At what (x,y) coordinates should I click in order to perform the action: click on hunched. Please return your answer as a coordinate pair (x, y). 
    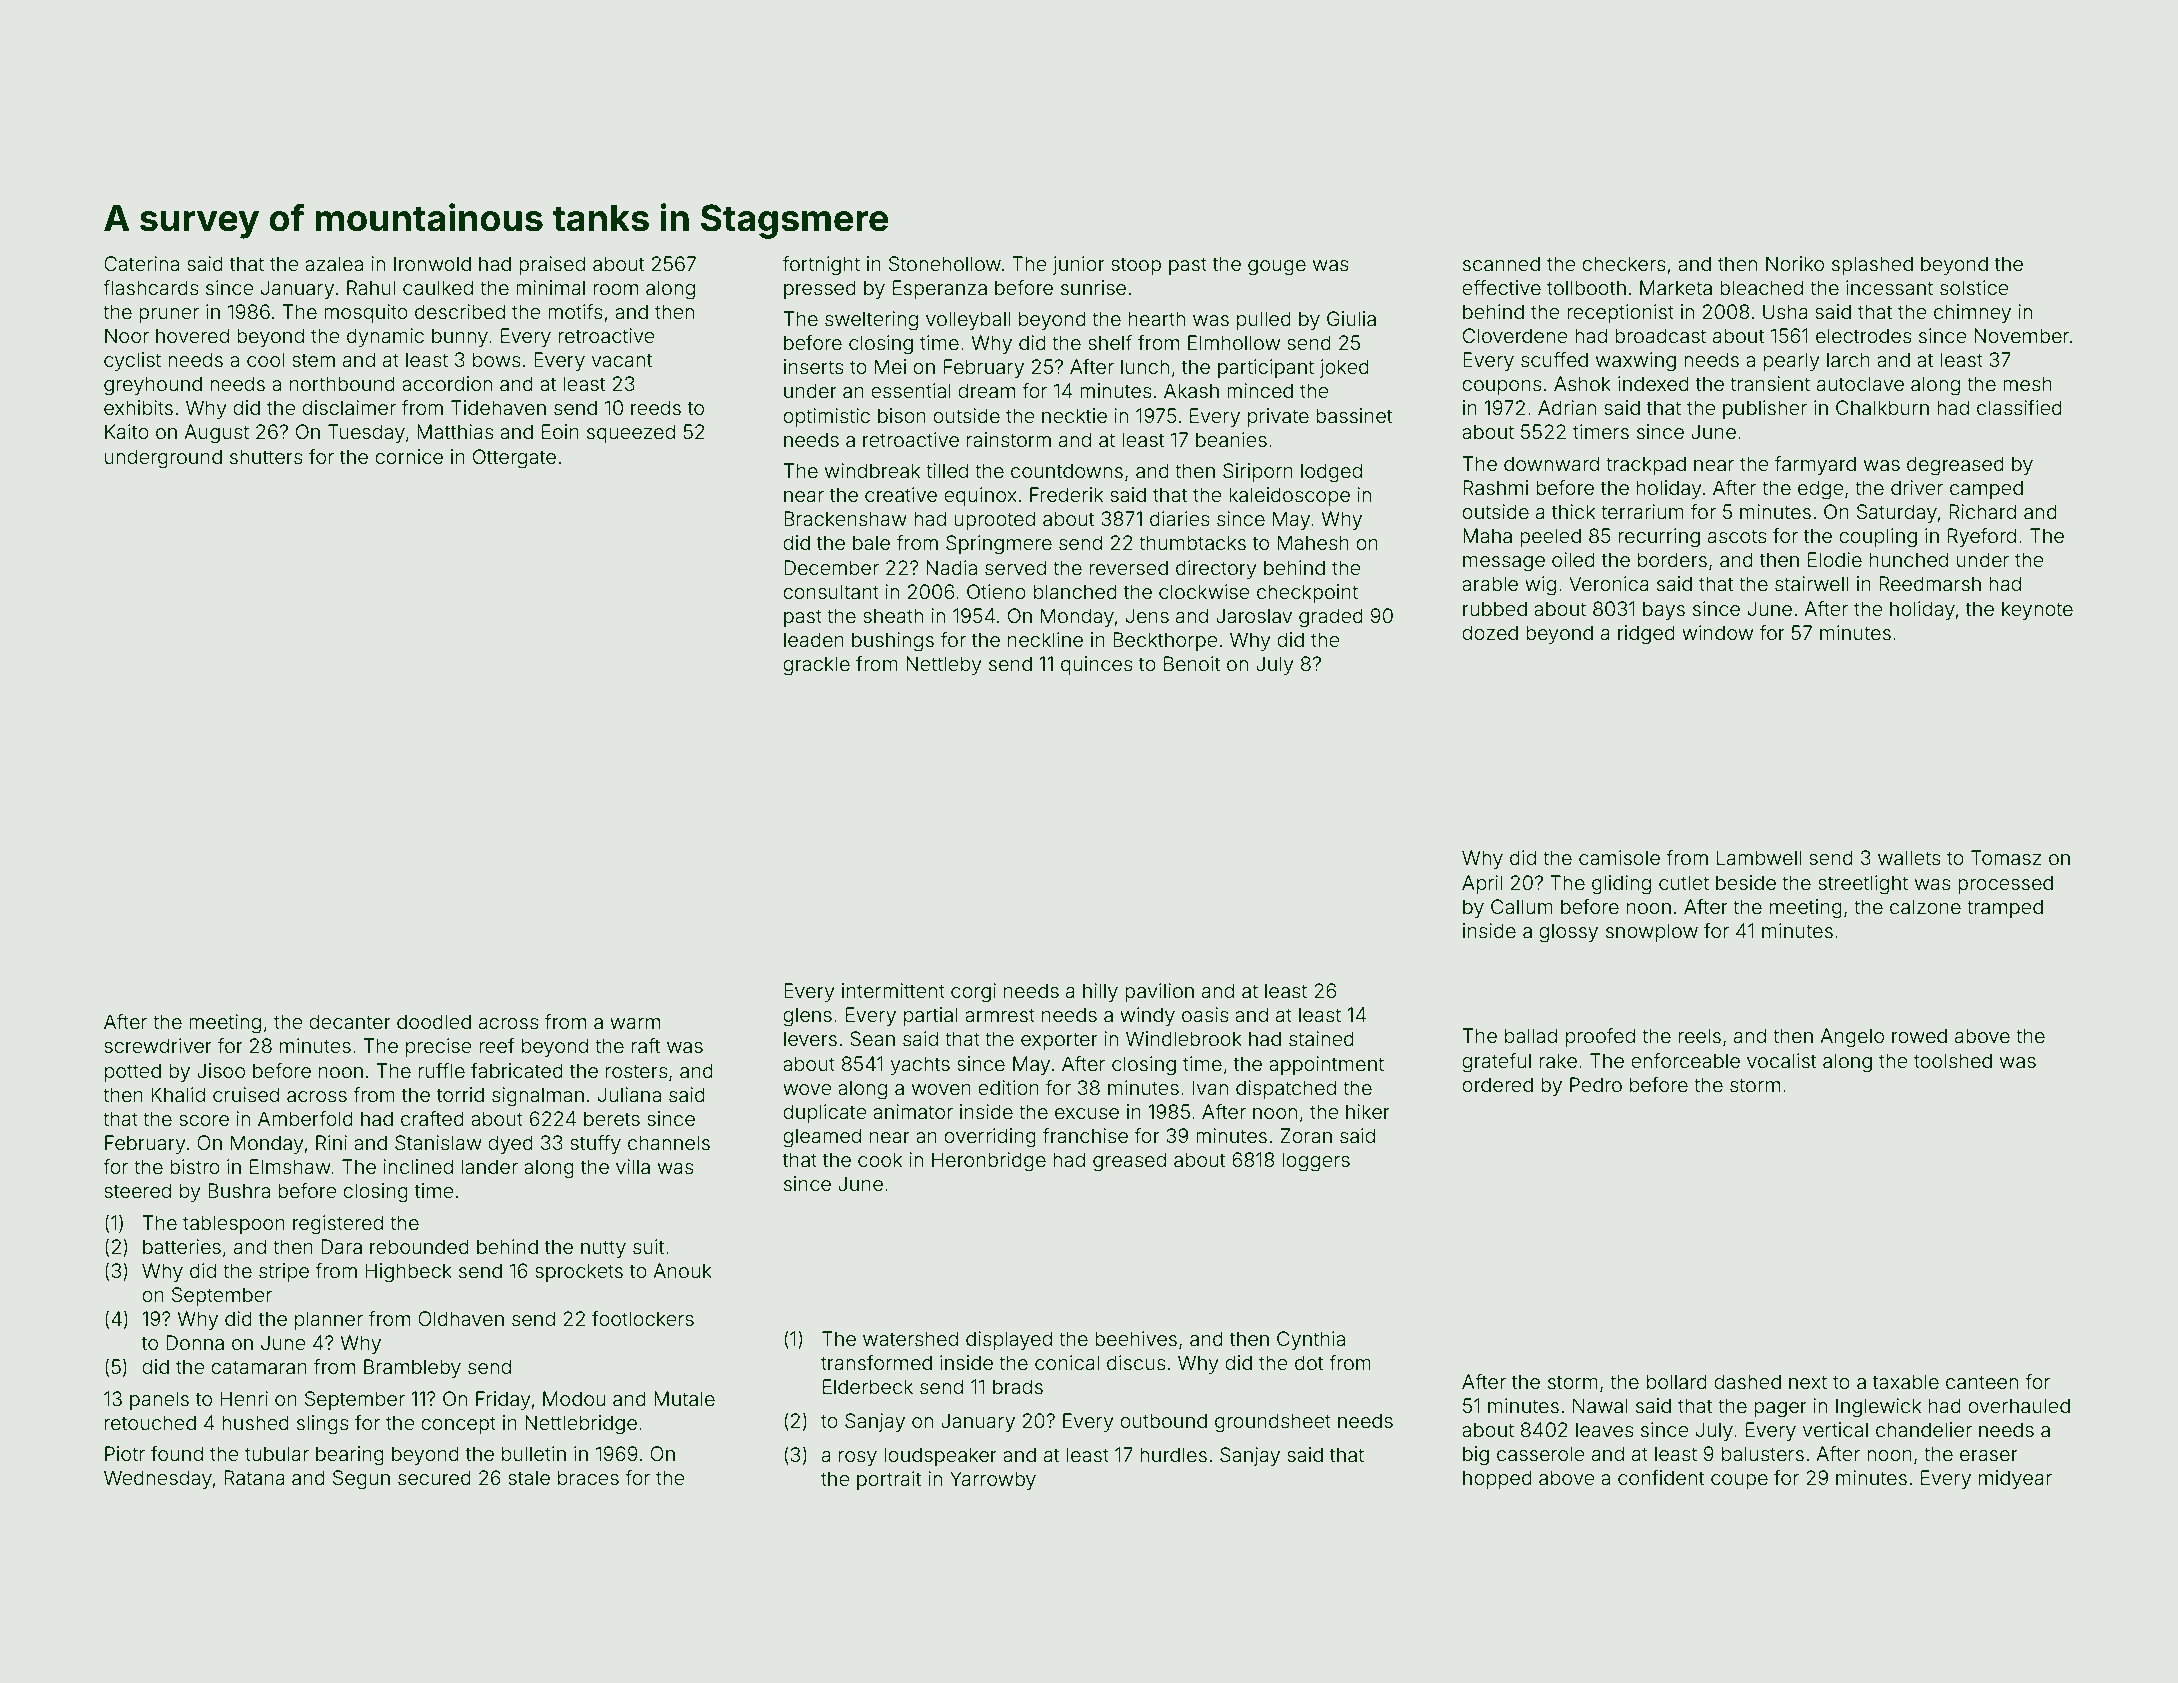
    Looking at the image, I should click on (1909, 559).
